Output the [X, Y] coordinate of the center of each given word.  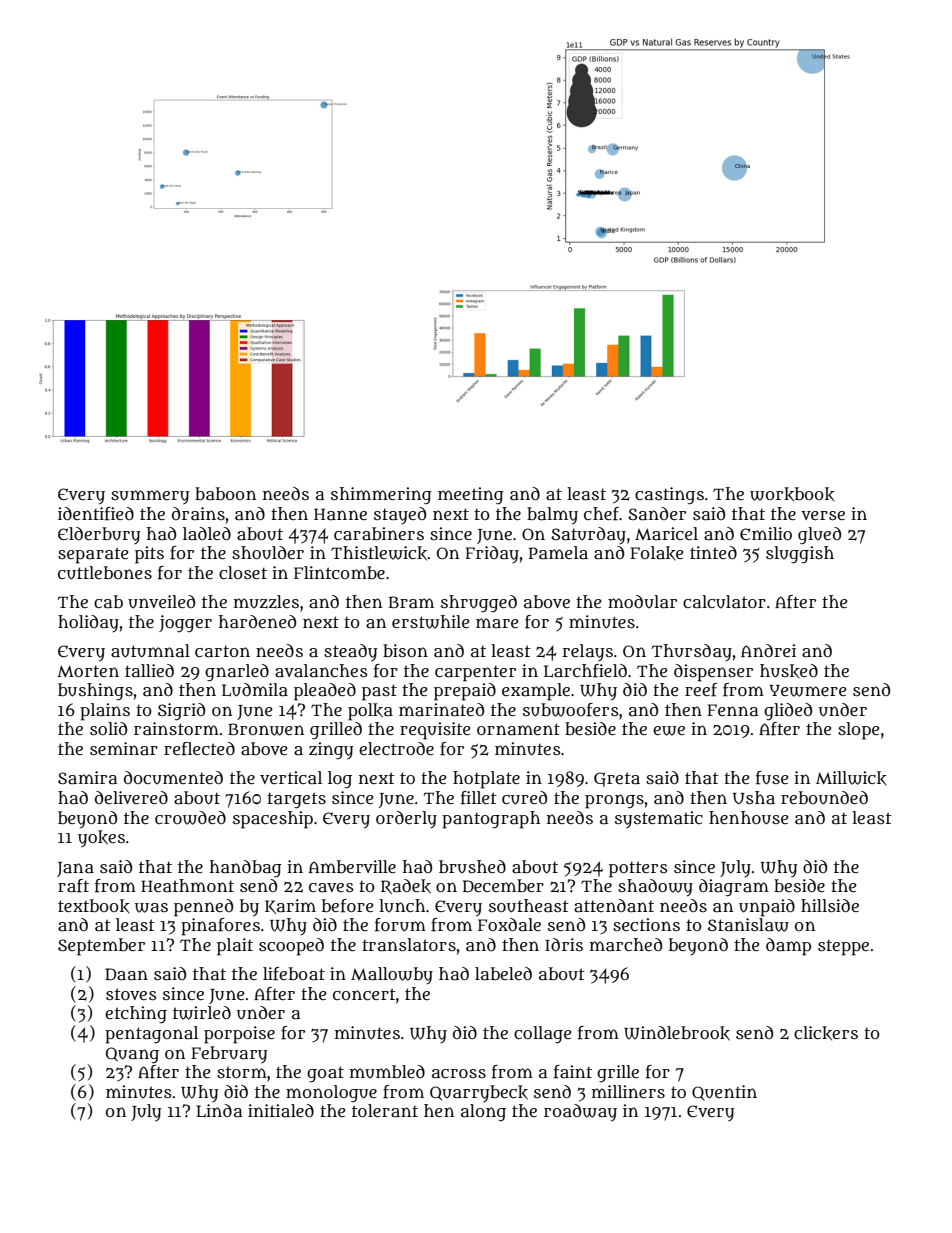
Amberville [352, 866]
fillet [479, 798]
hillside [830, 905]
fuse [772, 778]
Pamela [558, 553]
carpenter [475, 674]
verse [823, 515]
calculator [724, 602]
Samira [87, 777]
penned [203, 908]
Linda [219, 1110]
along [483, 1113]
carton [222, 651]
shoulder [268, 553]
